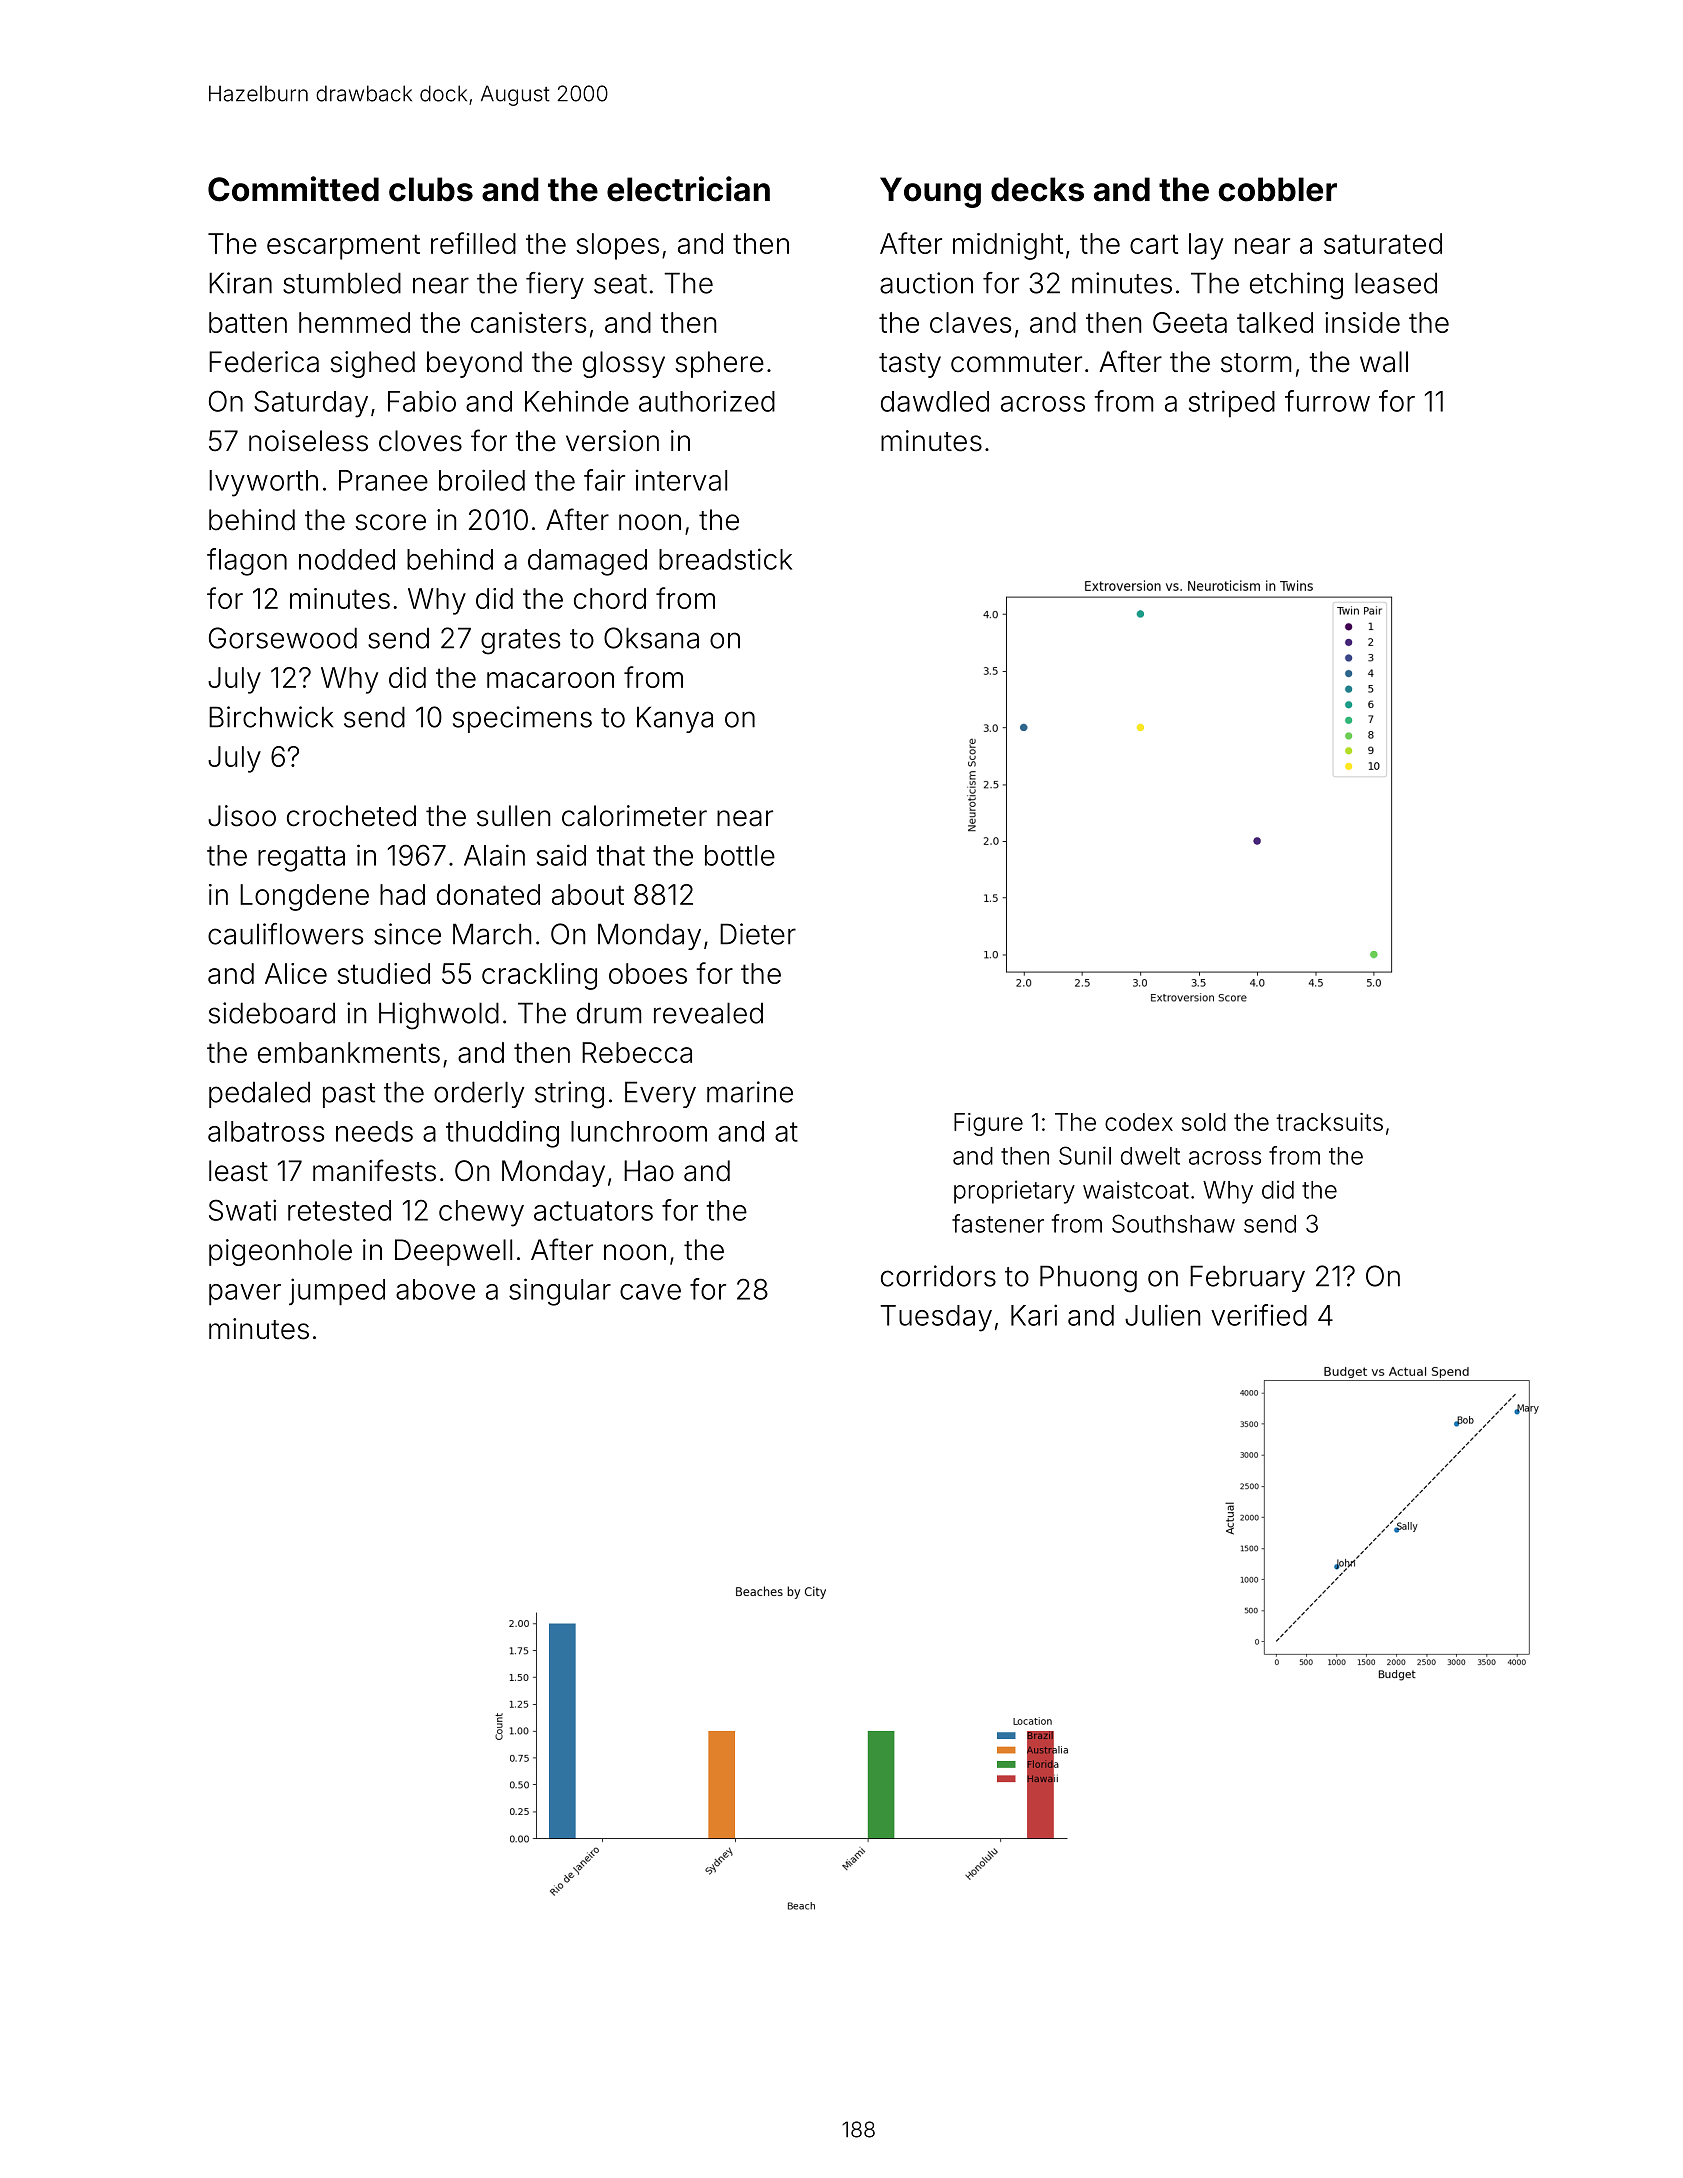 The image size is (1683, 2178). What do you see at coordinates (650, 1292) in the page?
I see `cave` at bounding box center [650, 1292].
